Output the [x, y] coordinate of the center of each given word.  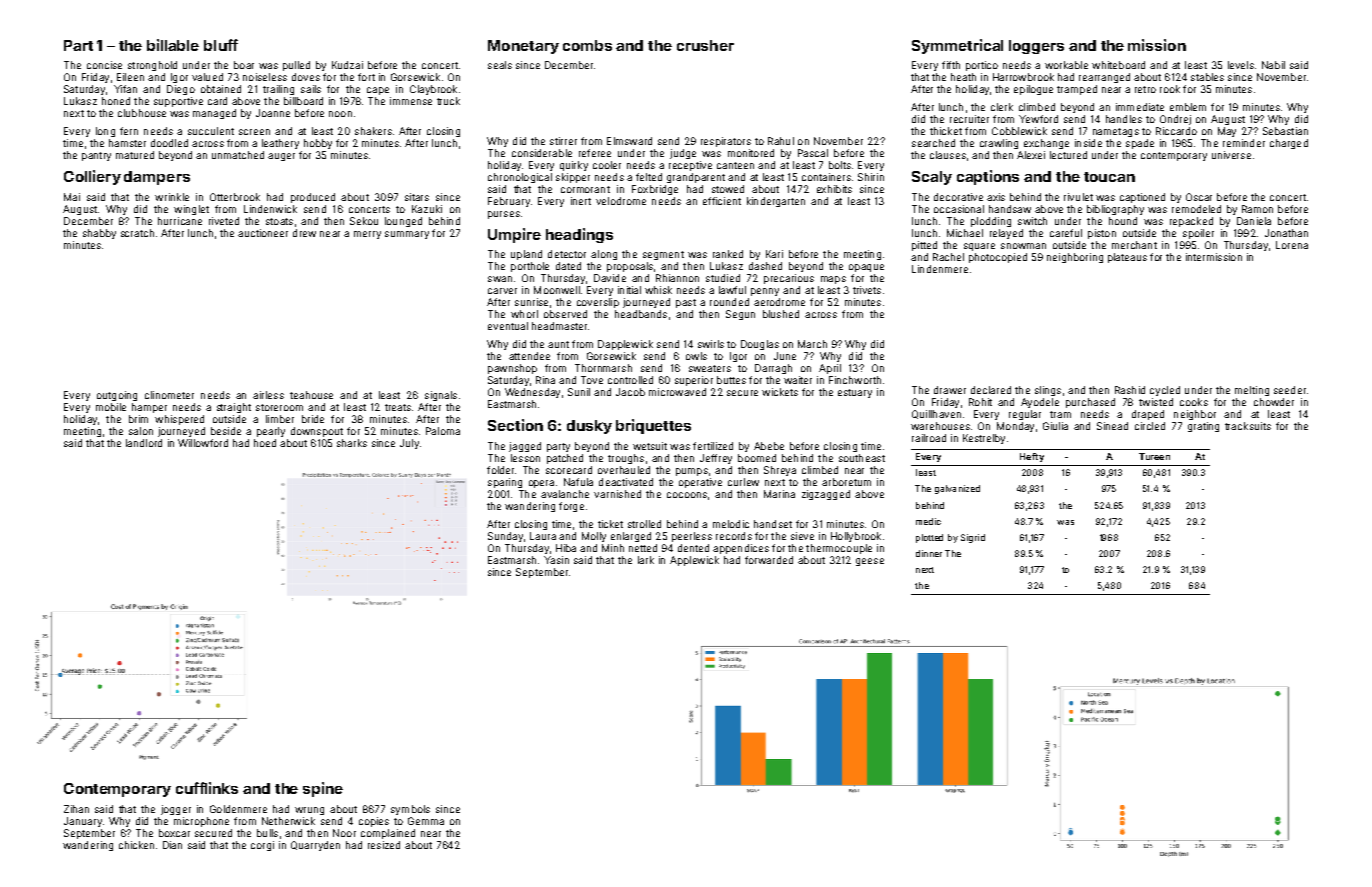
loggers [1036, 47]
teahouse [311, 395]
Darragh [773, 369]
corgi [262, 846]
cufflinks [207, 788]
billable [173, 45]
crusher [705, 45]
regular [1025, 415]
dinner [929, 553]
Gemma [426, 821]
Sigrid [973, 538]
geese [870, 562]
